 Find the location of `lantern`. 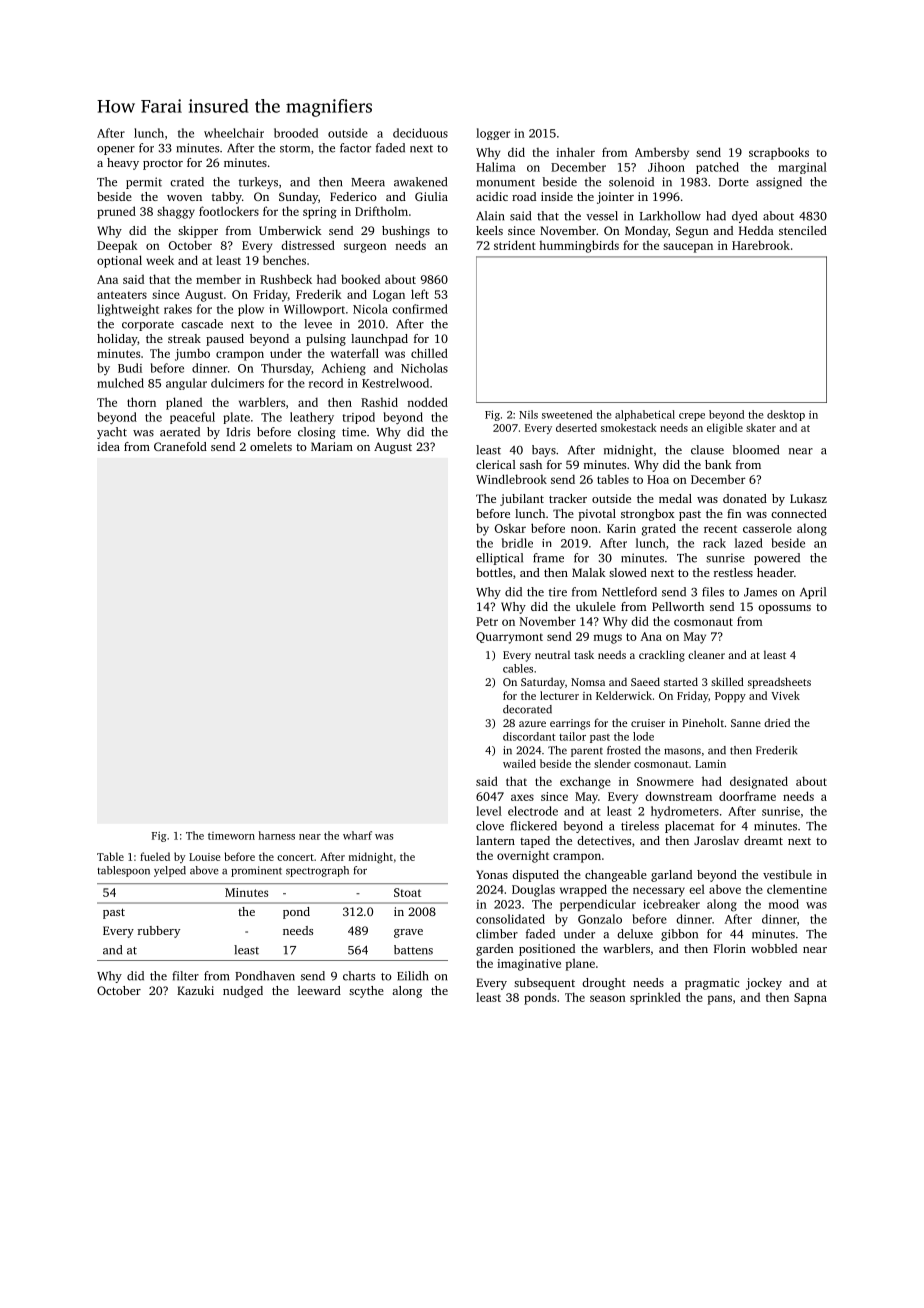

lantern is located at coordinates (495, 840).
